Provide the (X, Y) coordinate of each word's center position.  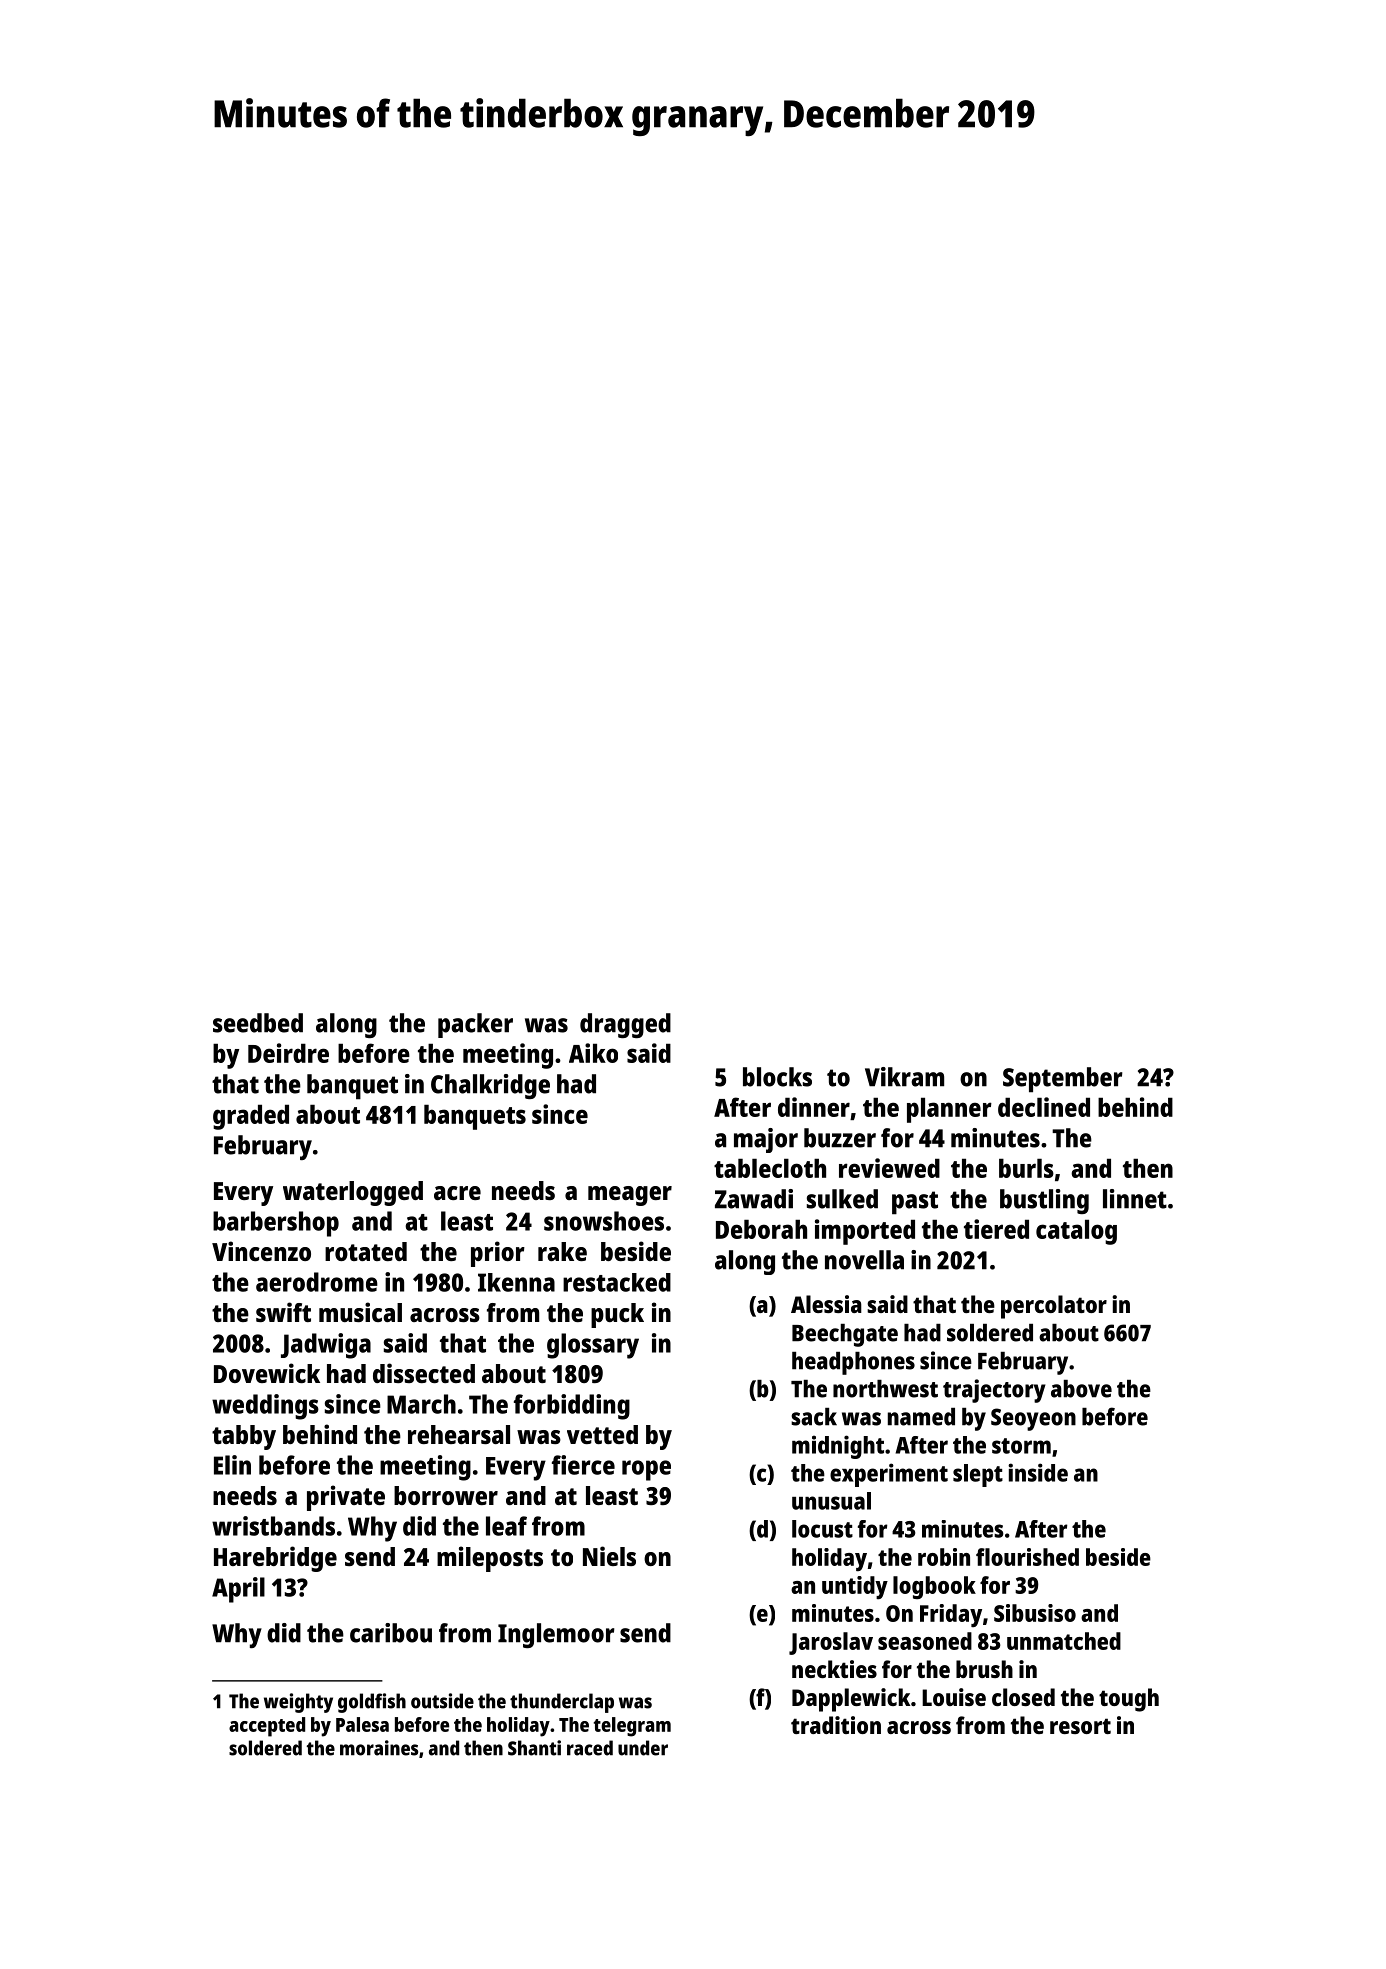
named (921, 1417)
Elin (232, 1465)
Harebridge (275, 1559)
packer (475, 1025)
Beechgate (845, 1335)
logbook (934, 1587)
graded (251, 1117)
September (1063, 1080)
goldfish (372, 1703)
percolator (1054, 1307)
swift (283, 1312)
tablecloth (770, 1168)
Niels (609, 1556)
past (915, 1203)
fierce (583, 1465)
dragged (625, 1025)
